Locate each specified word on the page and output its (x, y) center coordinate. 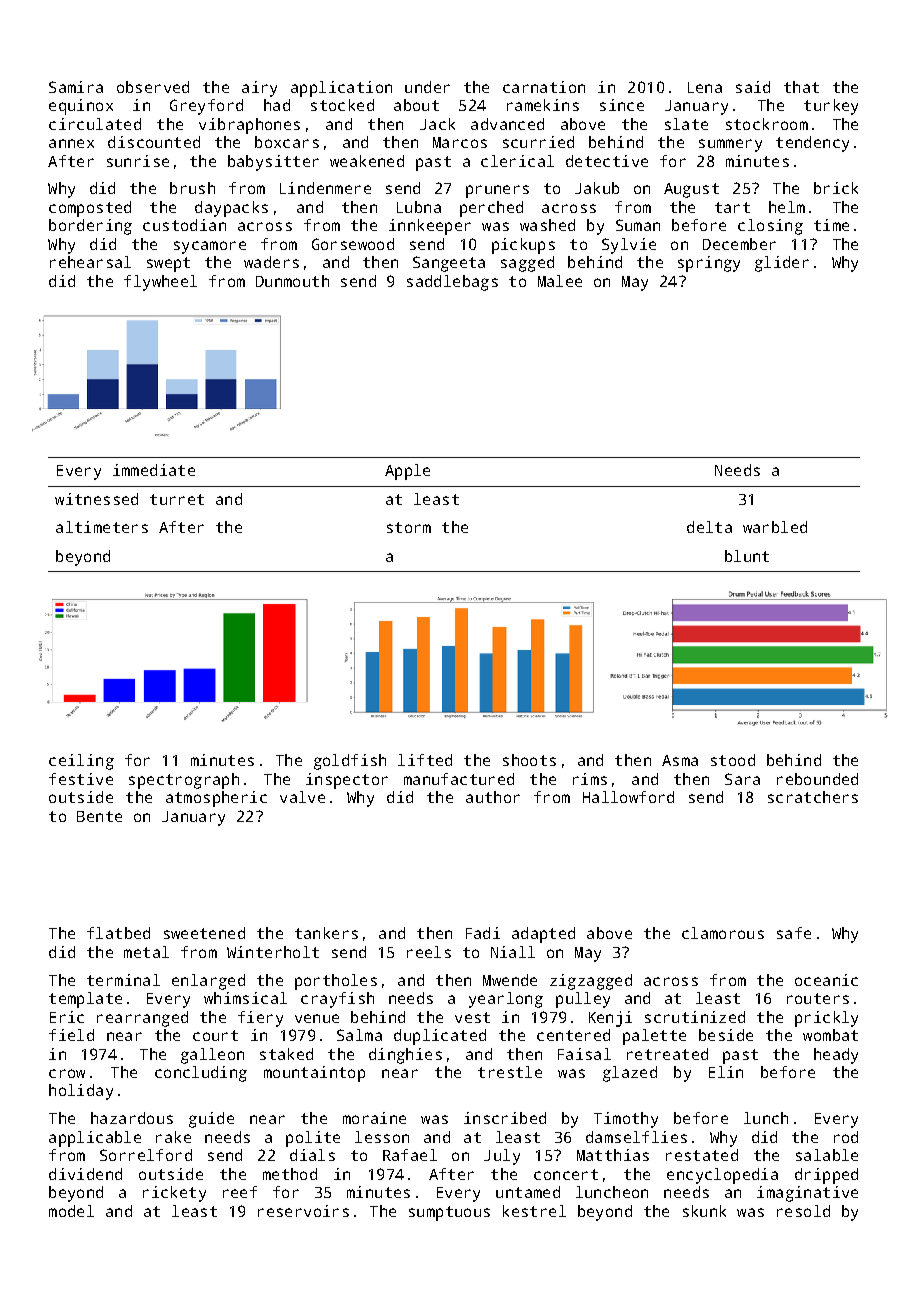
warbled (775, 527)
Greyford (206, 107)
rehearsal (90, 262)
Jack (437, 124)
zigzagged (591, 982)
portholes (336, 982)
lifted (425, 760)
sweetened (204, 933)
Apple (407, 472)
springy (709, 264)
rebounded (817, 779)
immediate (154, 470)
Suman (638, 225)
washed (547, 225)
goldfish (350, 762)
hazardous (132, 1118)
